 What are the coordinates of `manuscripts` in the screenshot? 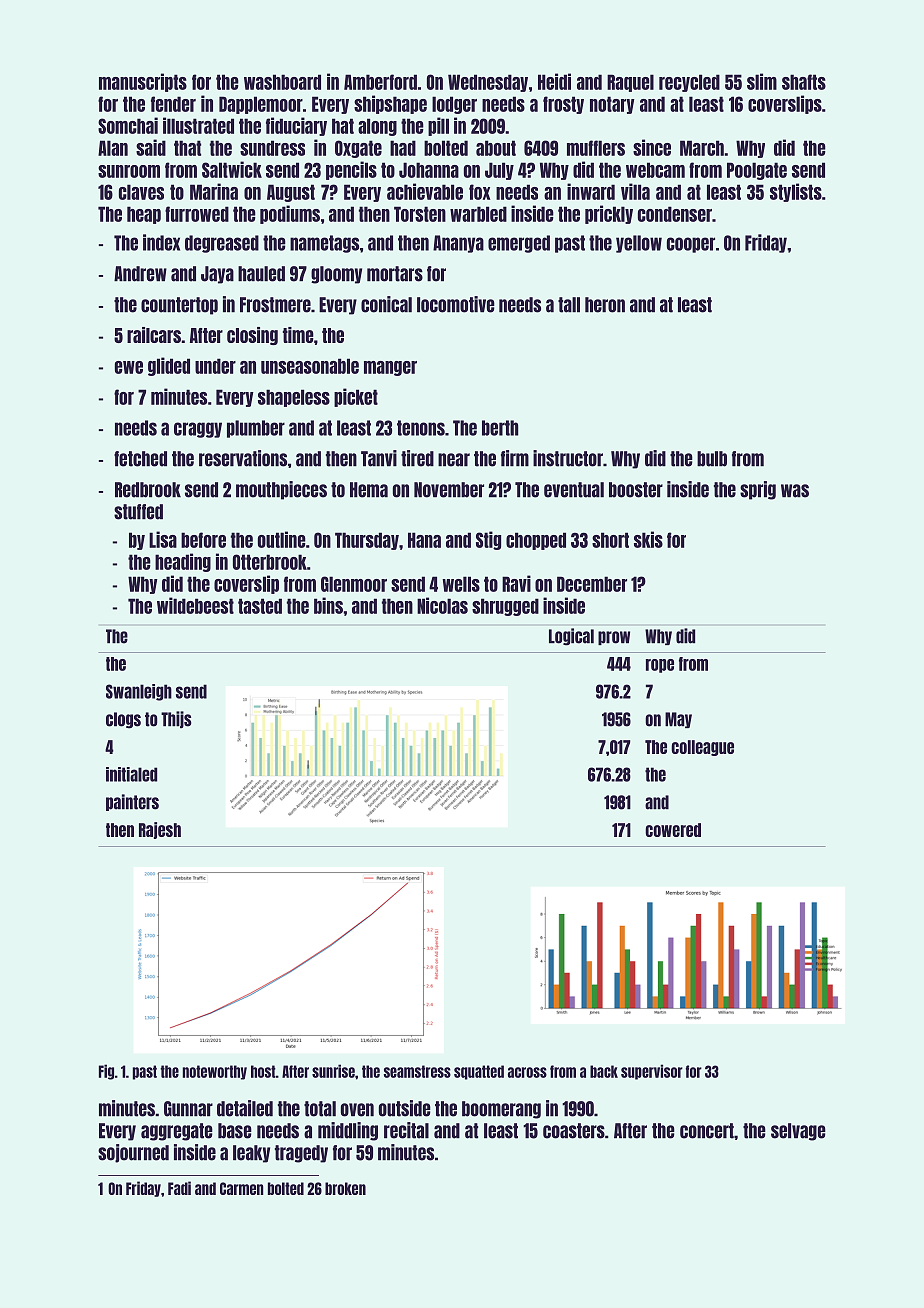 It's located at (143, 82).
